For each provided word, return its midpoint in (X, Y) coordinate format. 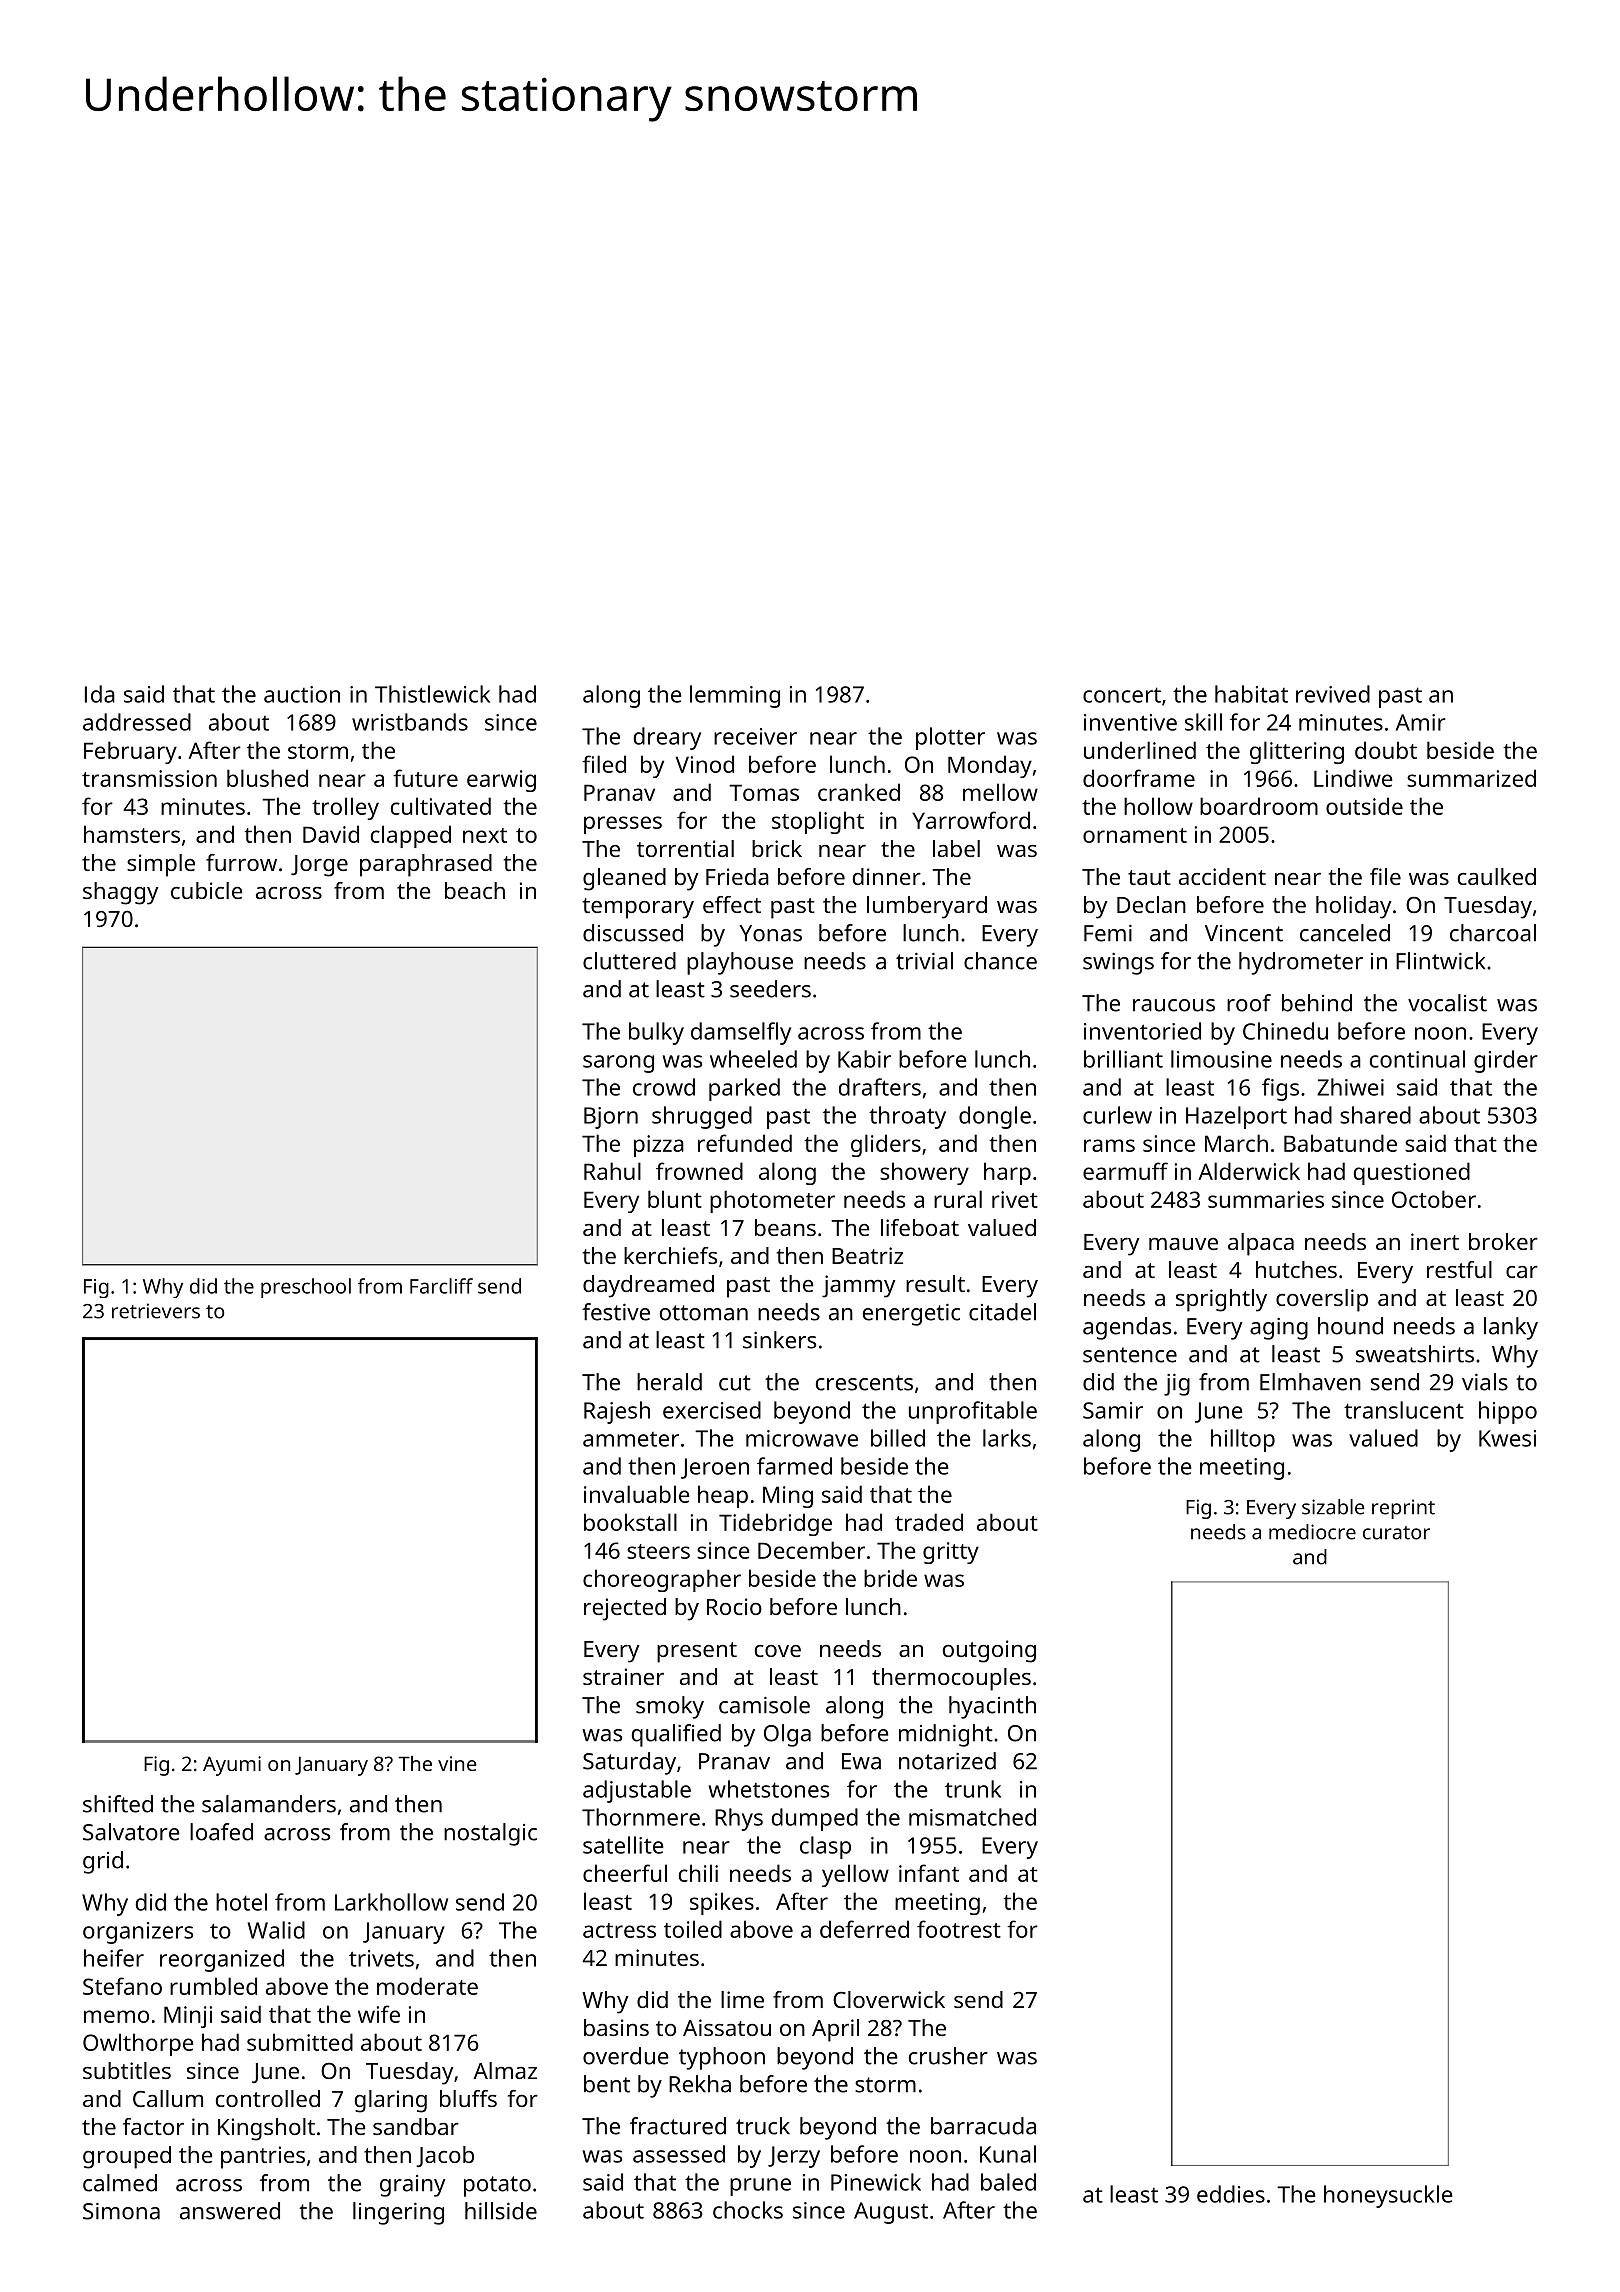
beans (785, 1227)
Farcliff (441, 1286)
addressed (137, 722)
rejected (625, 1609)
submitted (300, 2042)
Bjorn (611, 1118)
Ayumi (232, 1766)
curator (1396, 1533)
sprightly (1221, 1300)
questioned (1412, 1173)
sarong (618, 1064)
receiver (755, 736)
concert (1122, 695)
